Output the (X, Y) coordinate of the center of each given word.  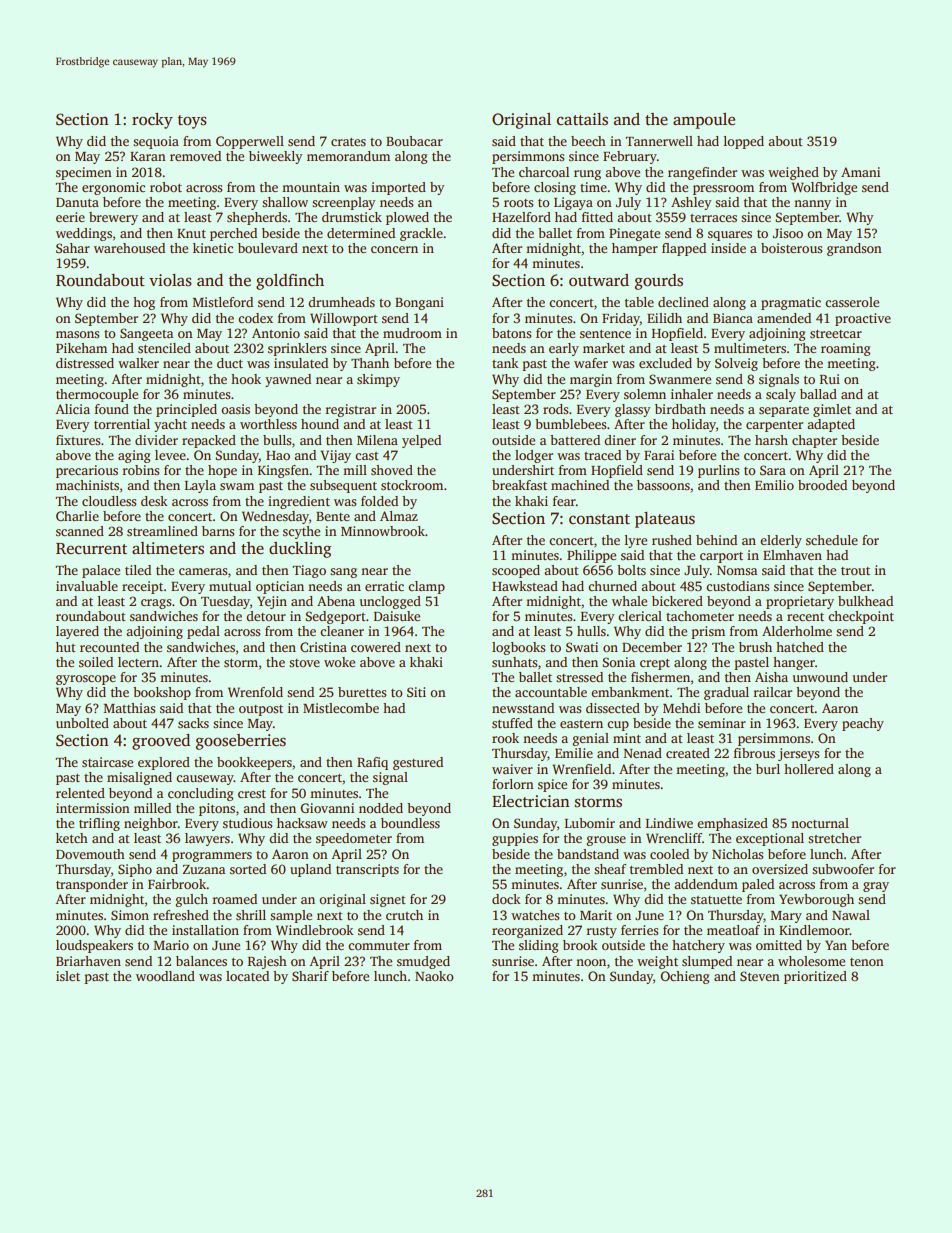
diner (620, 440)
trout (855, 571)
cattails (582, 119)
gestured (418, 763)
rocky (152, 121)
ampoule (704, 121)
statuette (716, 900)
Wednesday (275, 517)
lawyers (207, 839)
